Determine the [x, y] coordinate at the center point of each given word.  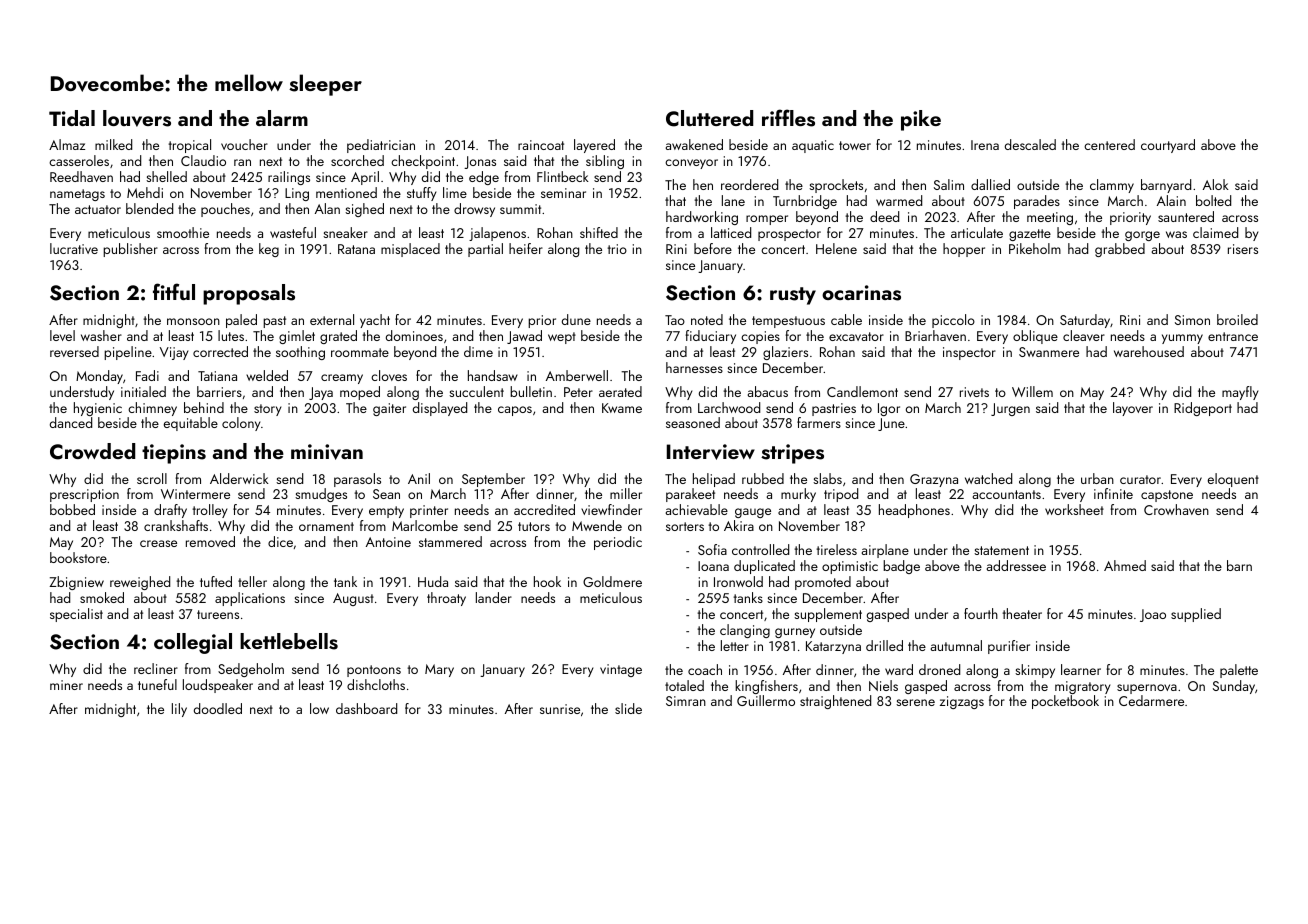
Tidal [72, 118]
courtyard [1168, 146]
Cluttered [709, 118]
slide [628, 708]
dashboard [366, 708]
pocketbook [1065, 702]
